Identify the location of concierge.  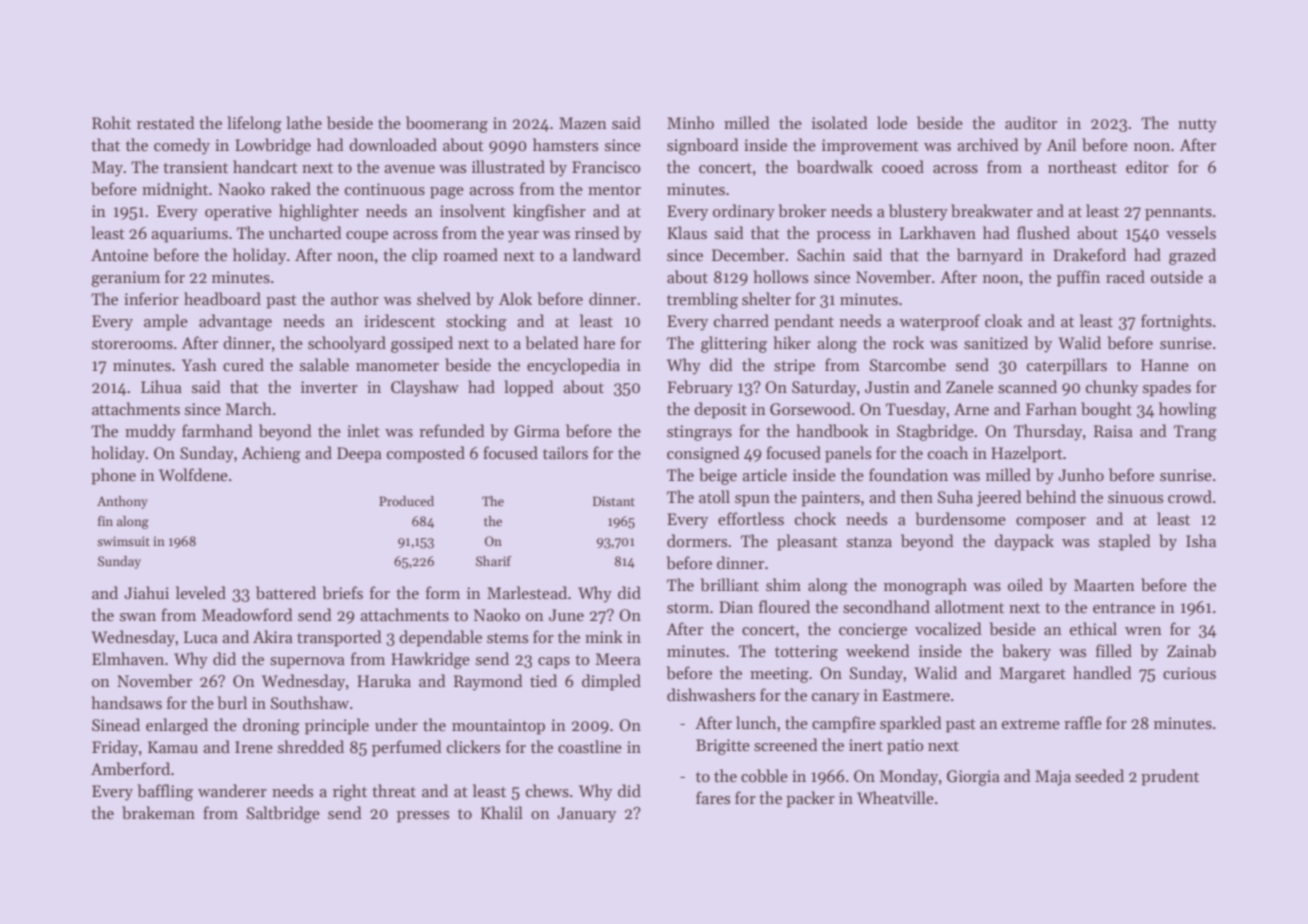
(873, 631).
